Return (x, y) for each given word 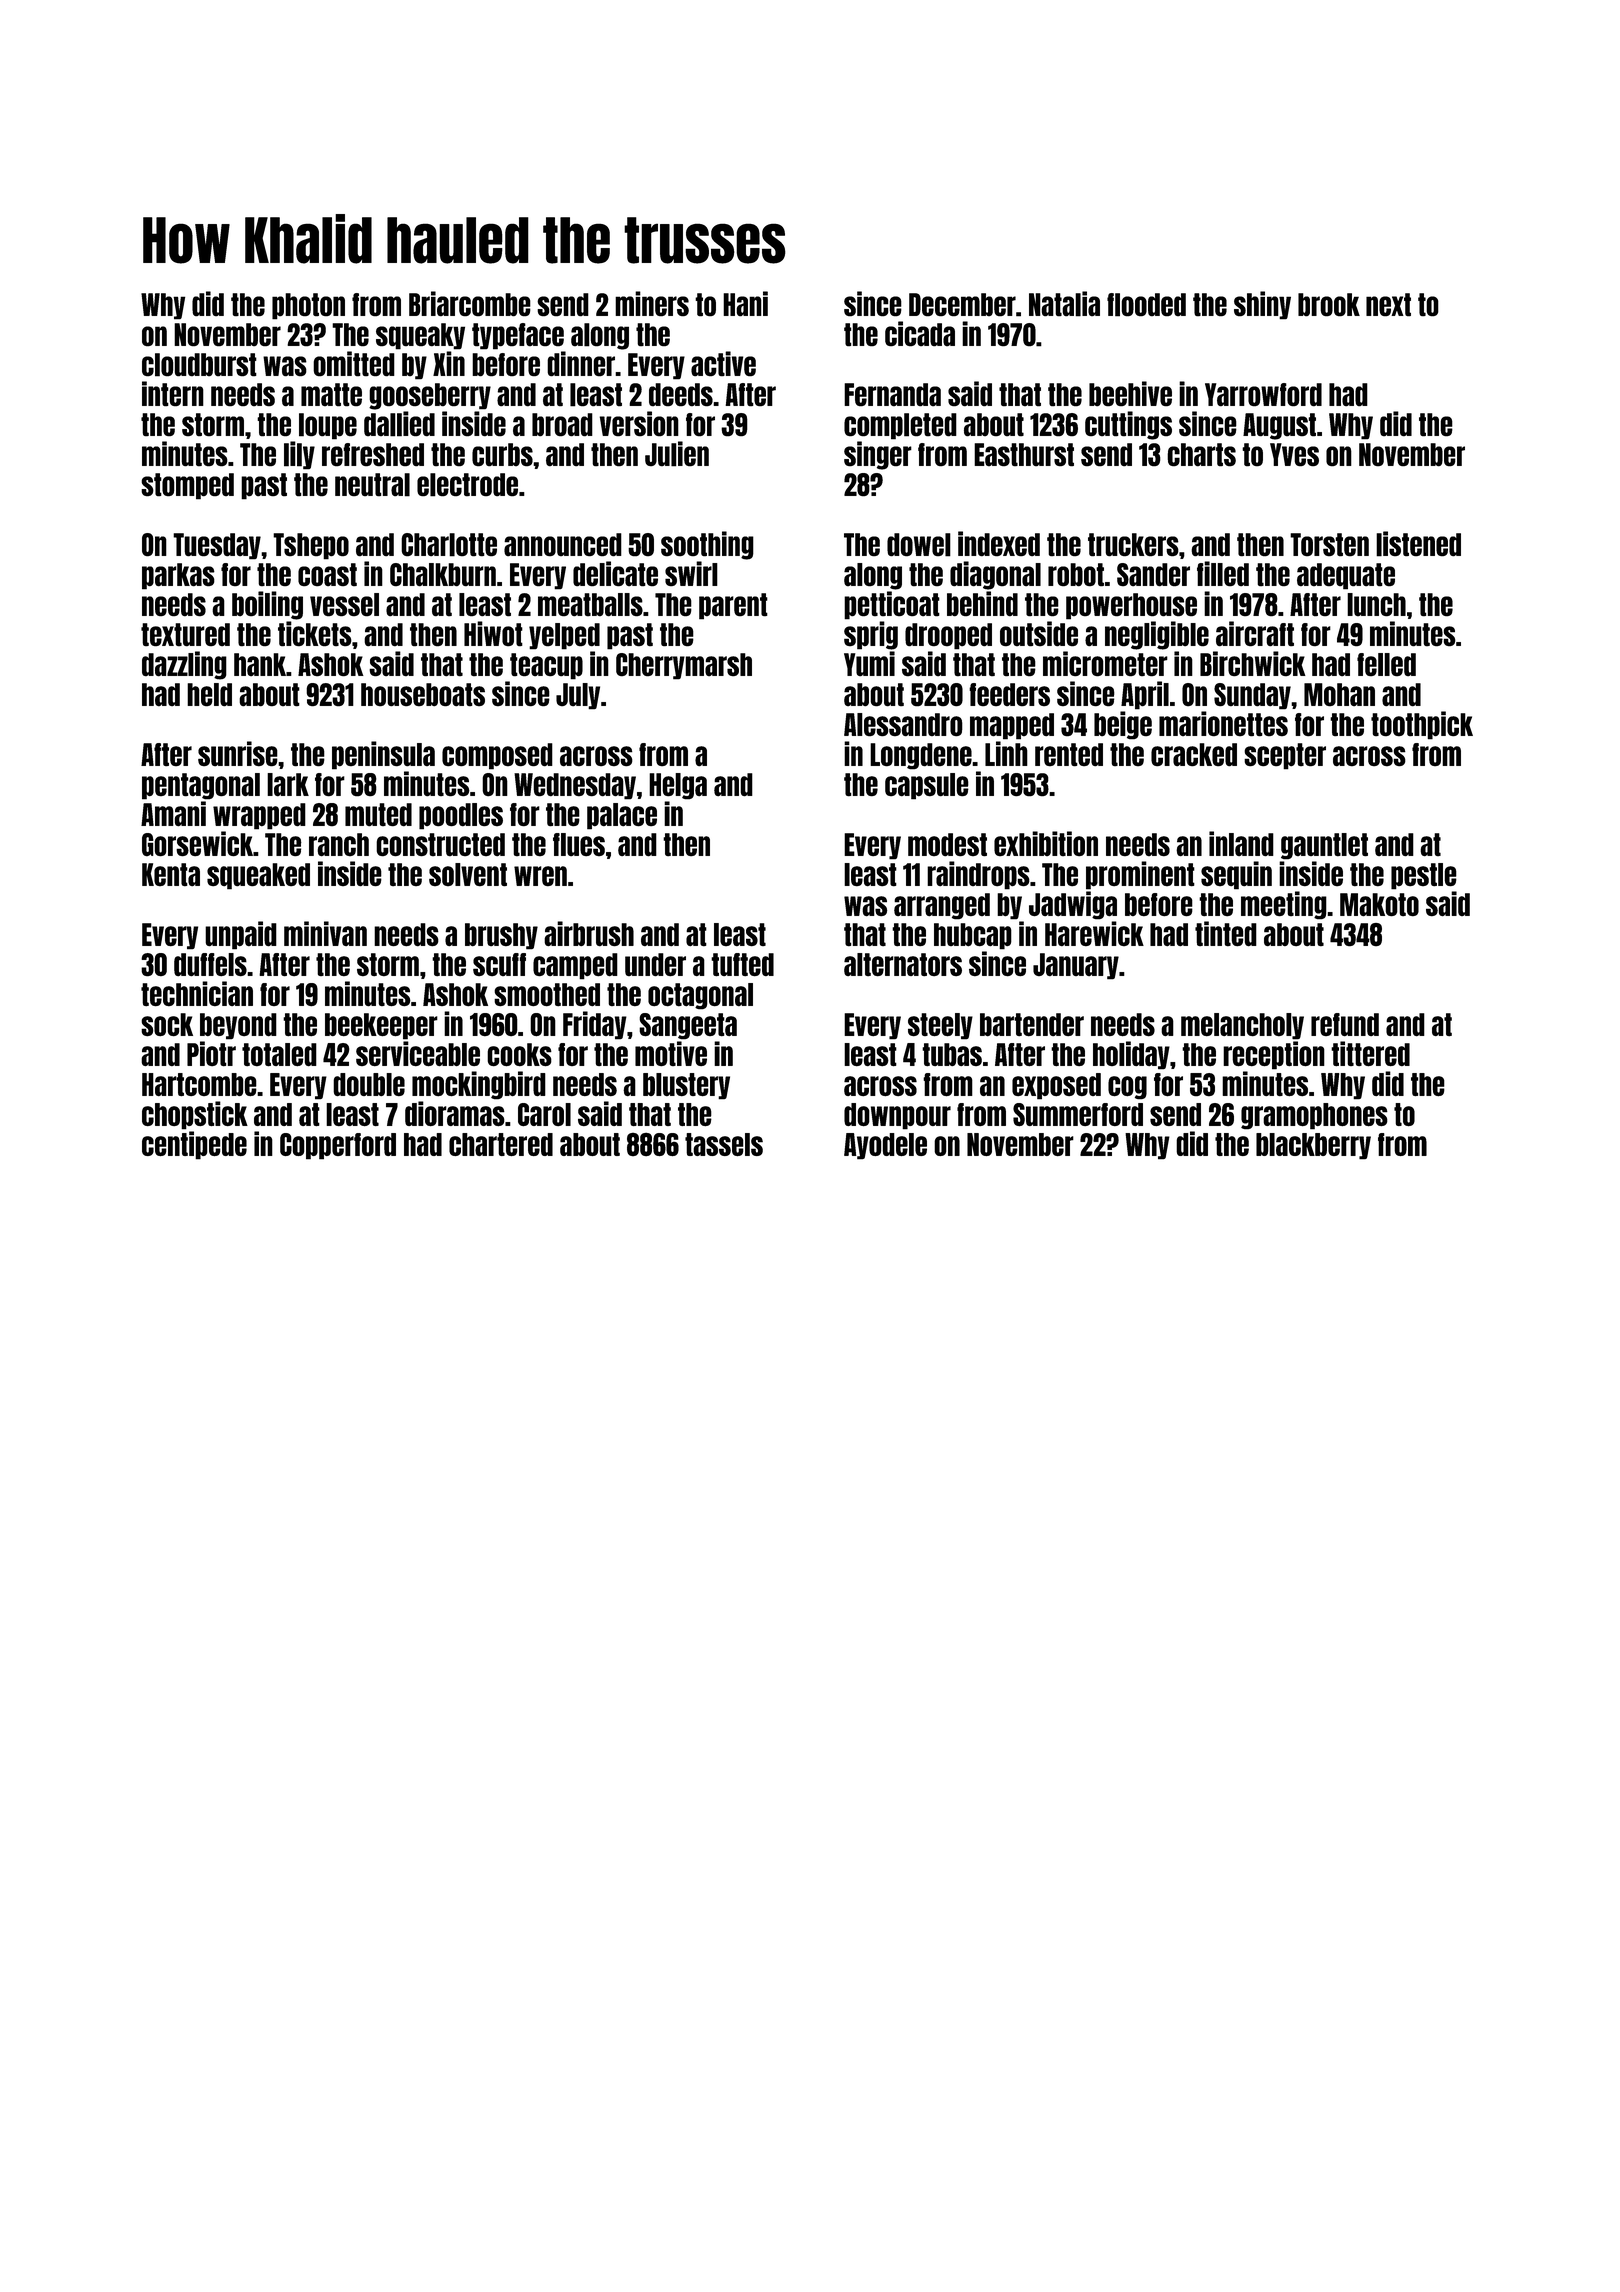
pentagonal (201, 786)
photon (308, 306)
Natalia (1064, 304)
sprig (871, 635)
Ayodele (885, 1146)
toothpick (1422, 725)
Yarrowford (1263, 395)
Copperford (338, 1146)
